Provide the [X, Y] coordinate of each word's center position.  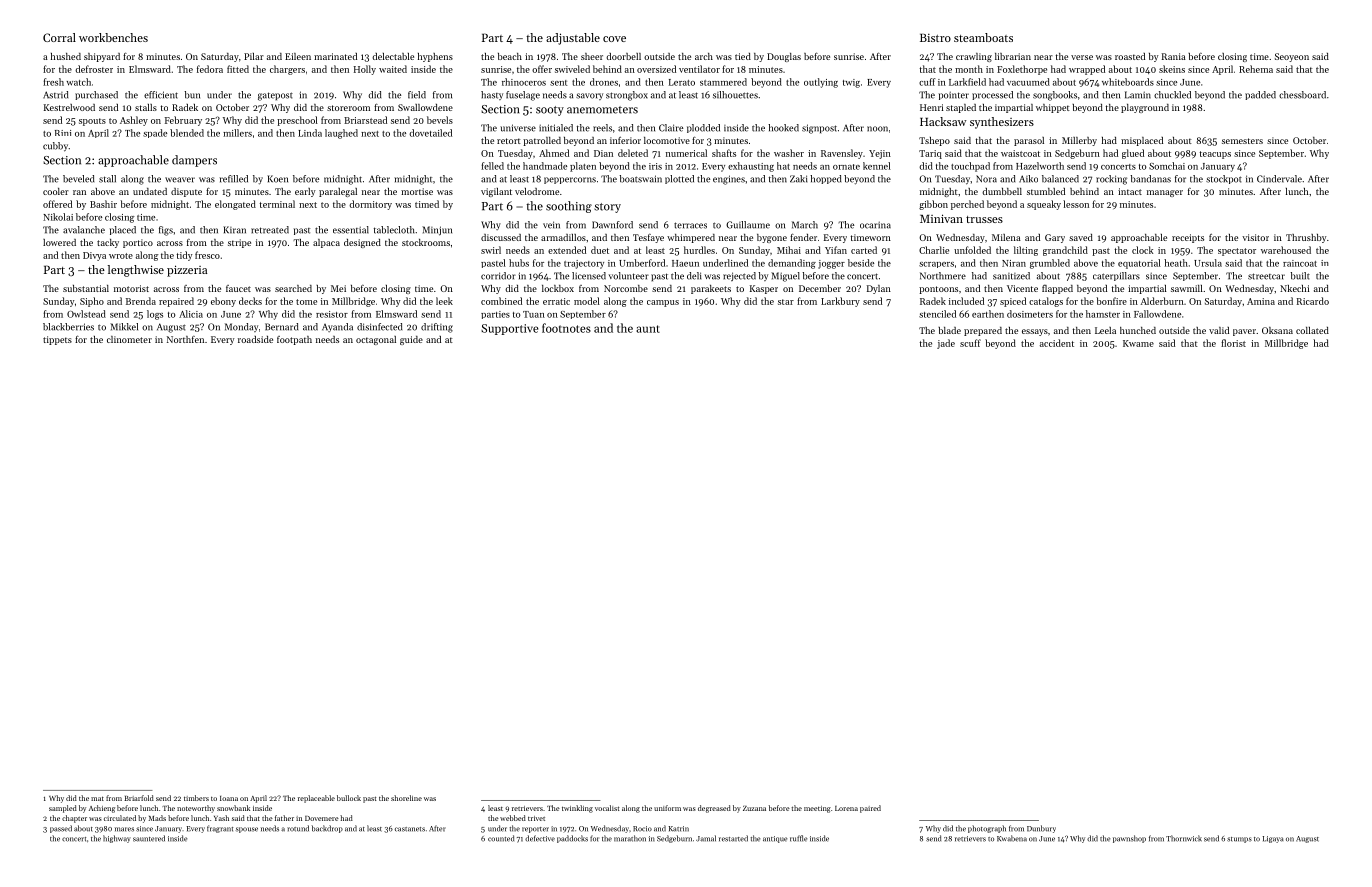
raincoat [1300, 263]
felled [492, 166]
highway [117, 839]
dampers [194, 161]
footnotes [566, 328]
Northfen [185, 339]
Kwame [1138, 343]
